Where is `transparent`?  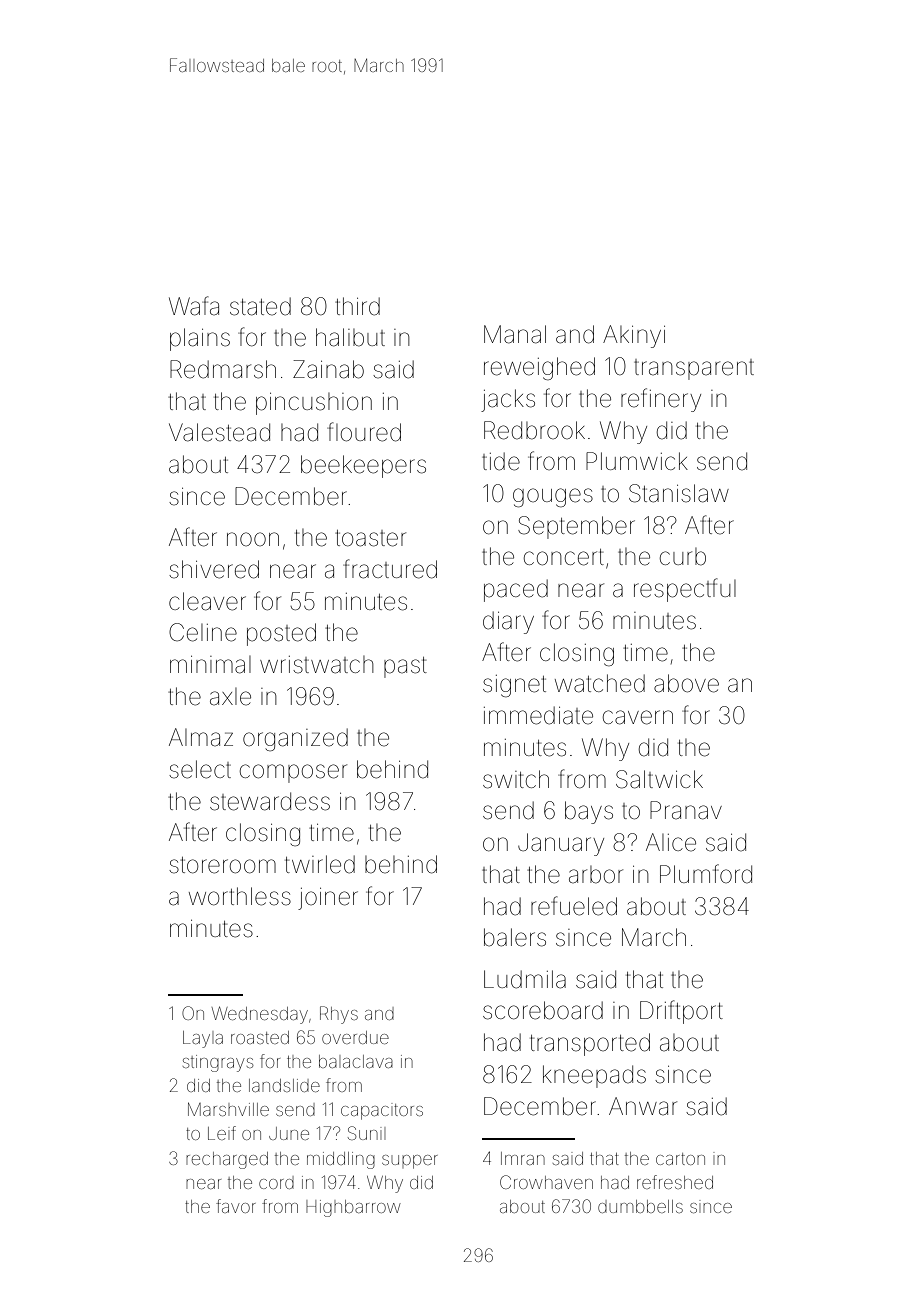 transparent is located at coordinates (694, 369).
